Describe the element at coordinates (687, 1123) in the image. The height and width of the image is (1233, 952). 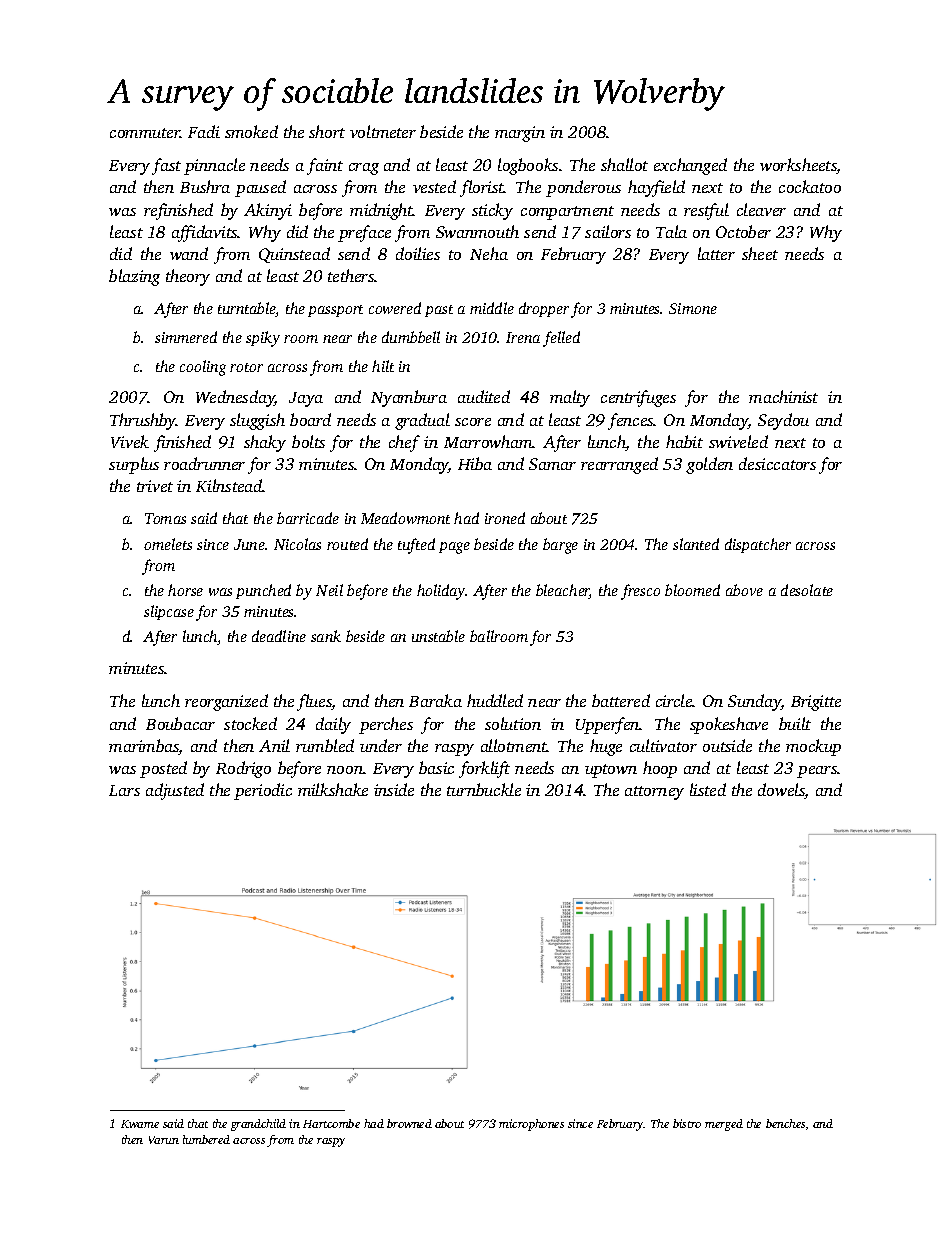
I see `bistro` at that location.
